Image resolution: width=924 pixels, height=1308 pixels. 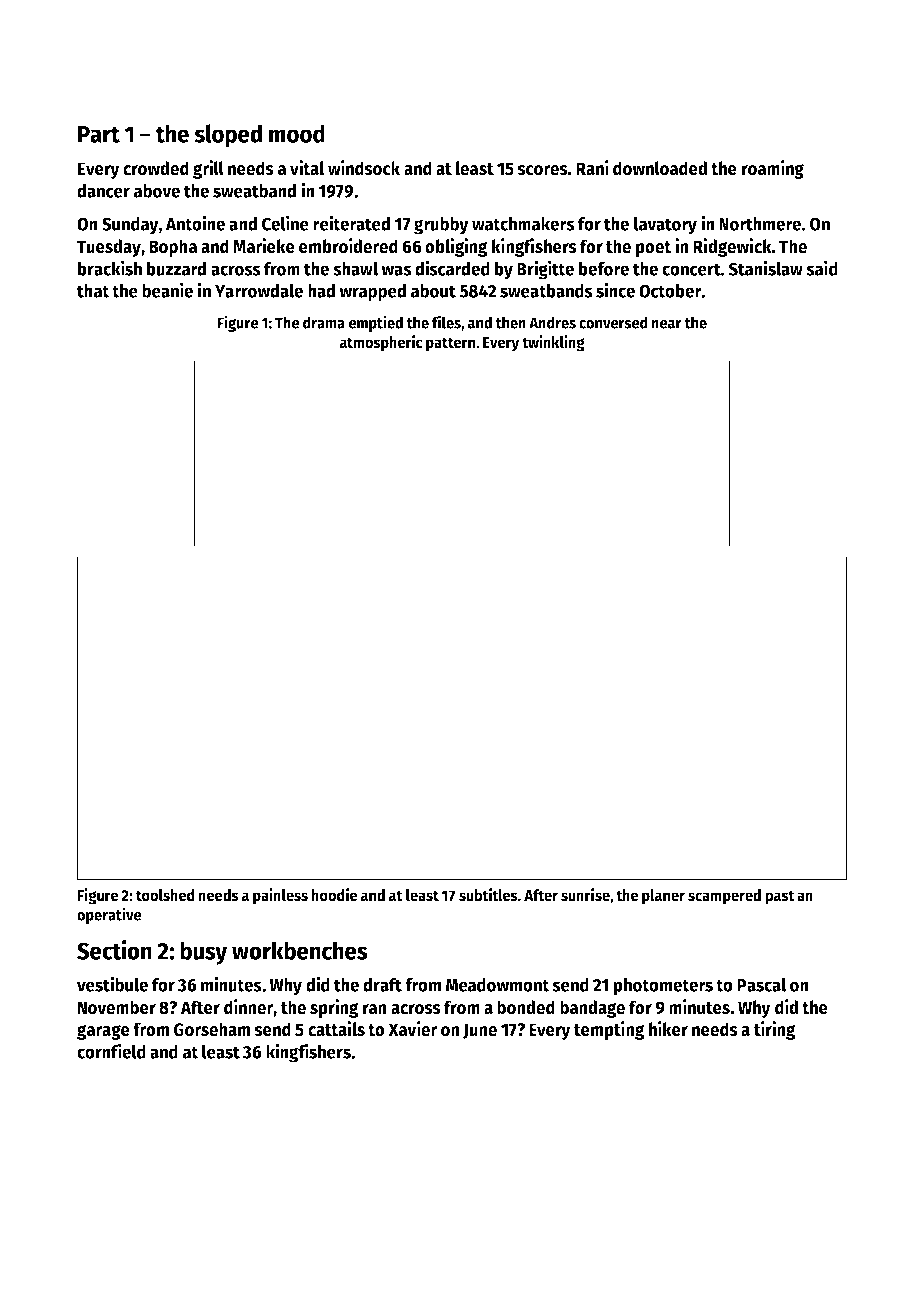 I want to click on Yarrowdale, so click(x=259, y=290).
